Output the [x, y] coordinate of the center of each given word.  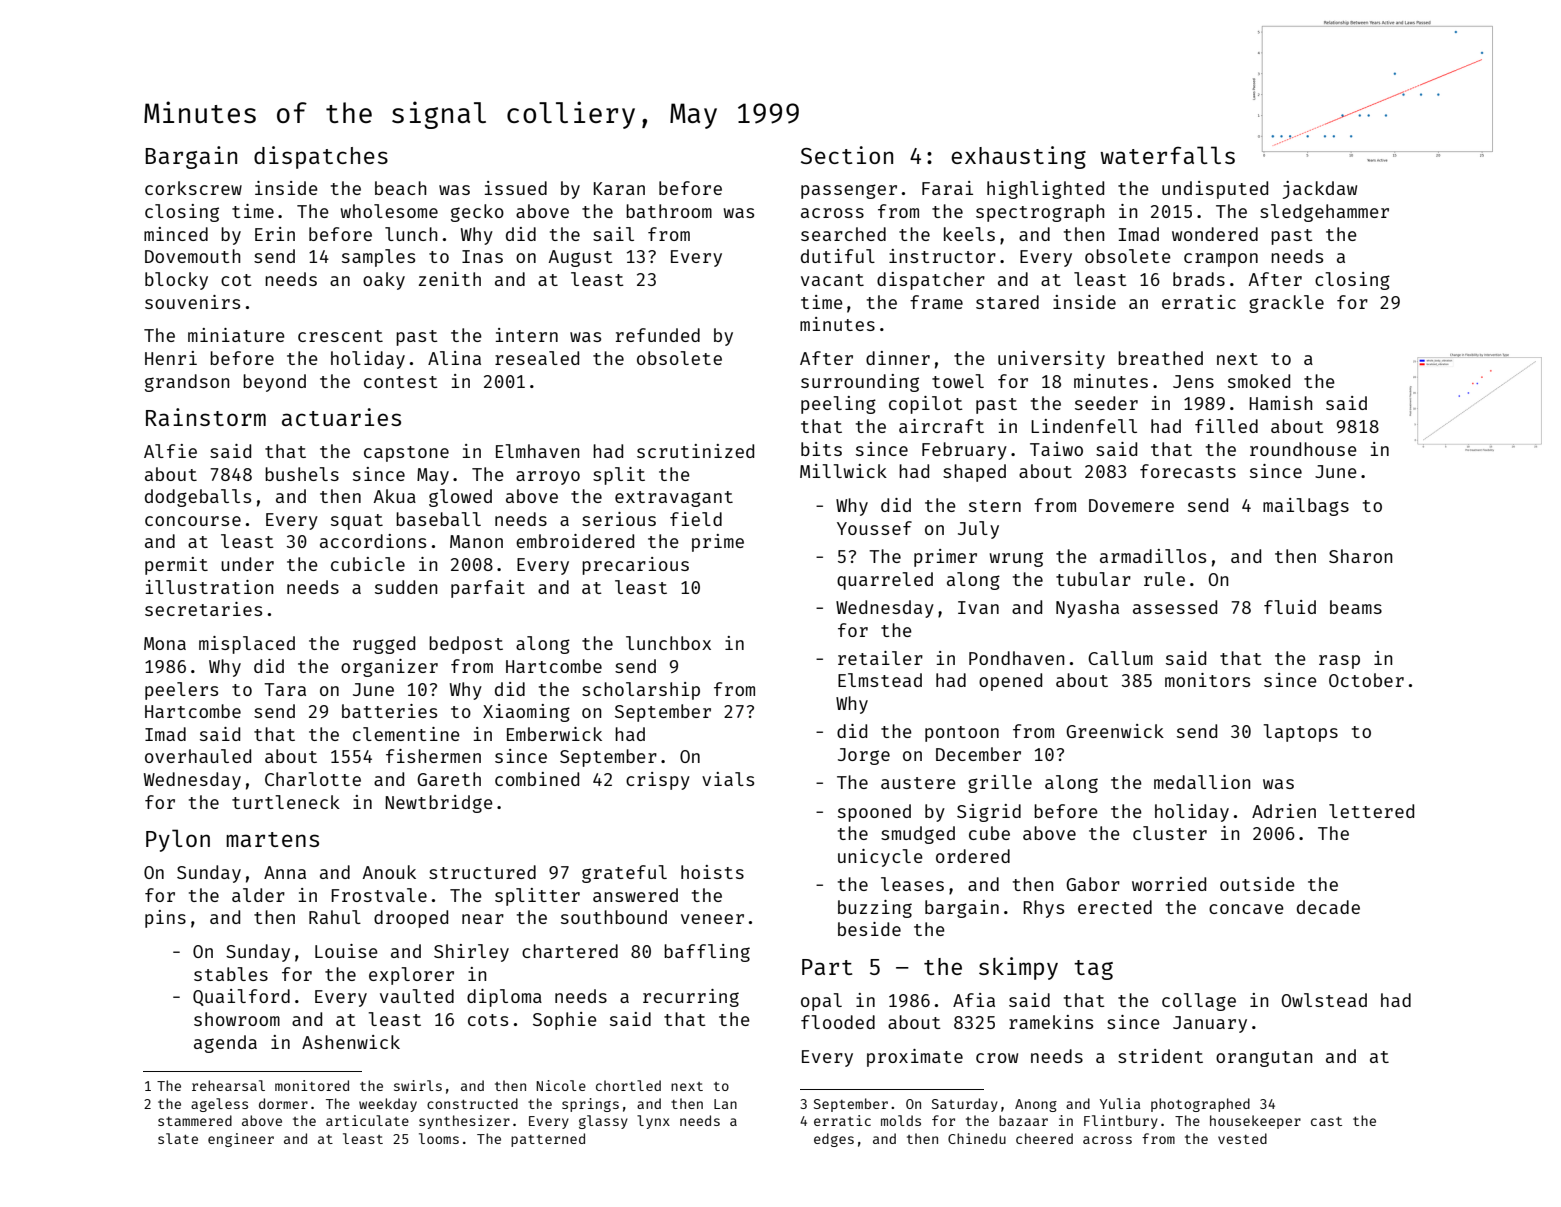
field [696, 519]
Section [847, 155]
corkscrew [193, 188]
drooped [411, 919]
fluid [1290, 607]
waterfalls [1167, 155]
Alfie [170, 451]
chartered [570, 951]
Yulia [1120, 1103]
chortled [628, 1085]
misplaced [247, 645]
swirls [418, 1085]
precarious [635, 566]
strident [1160, 1056]
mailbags [1306, 507]
